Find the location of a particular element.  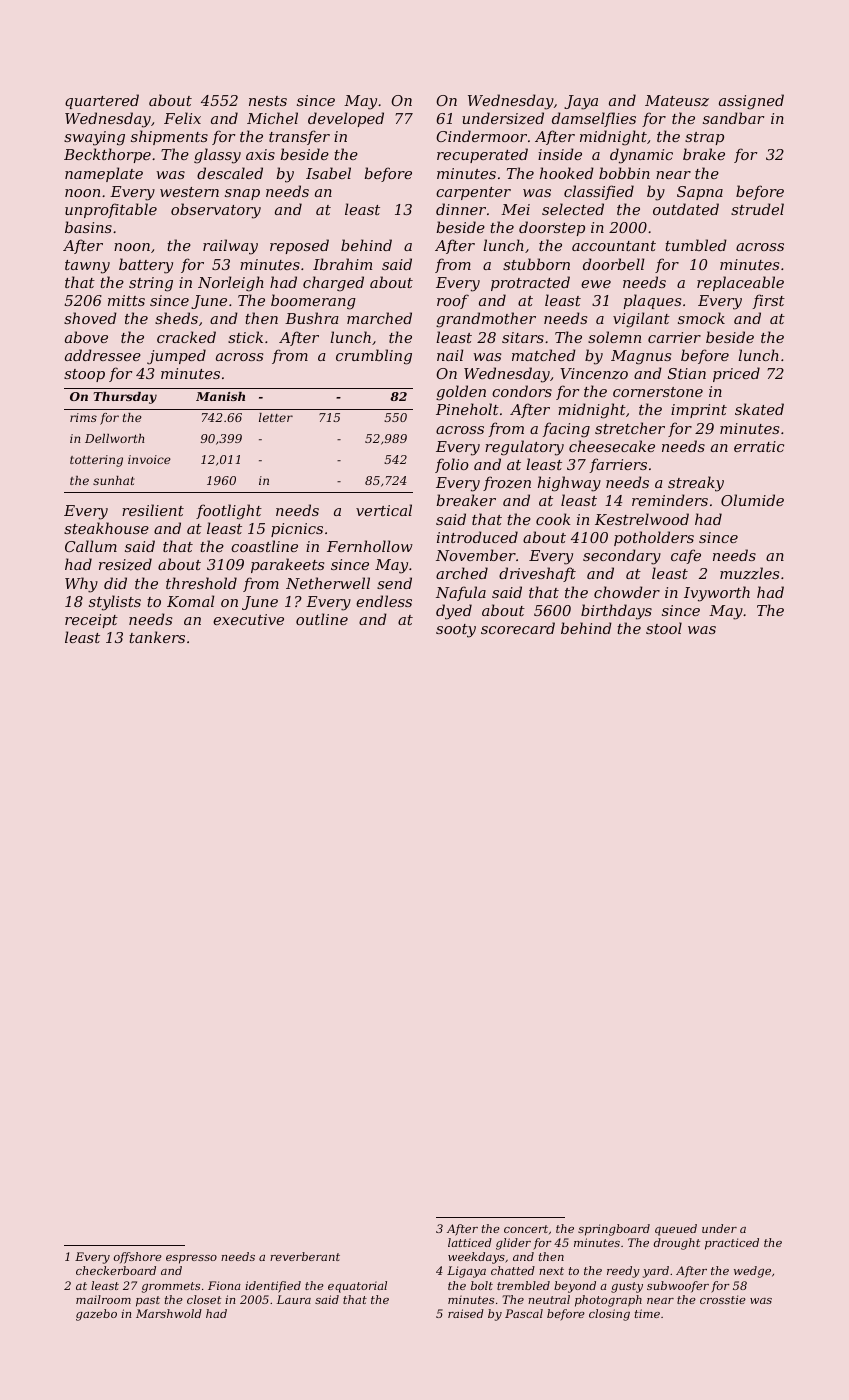

assigned is located at coordinates (751, 102).
